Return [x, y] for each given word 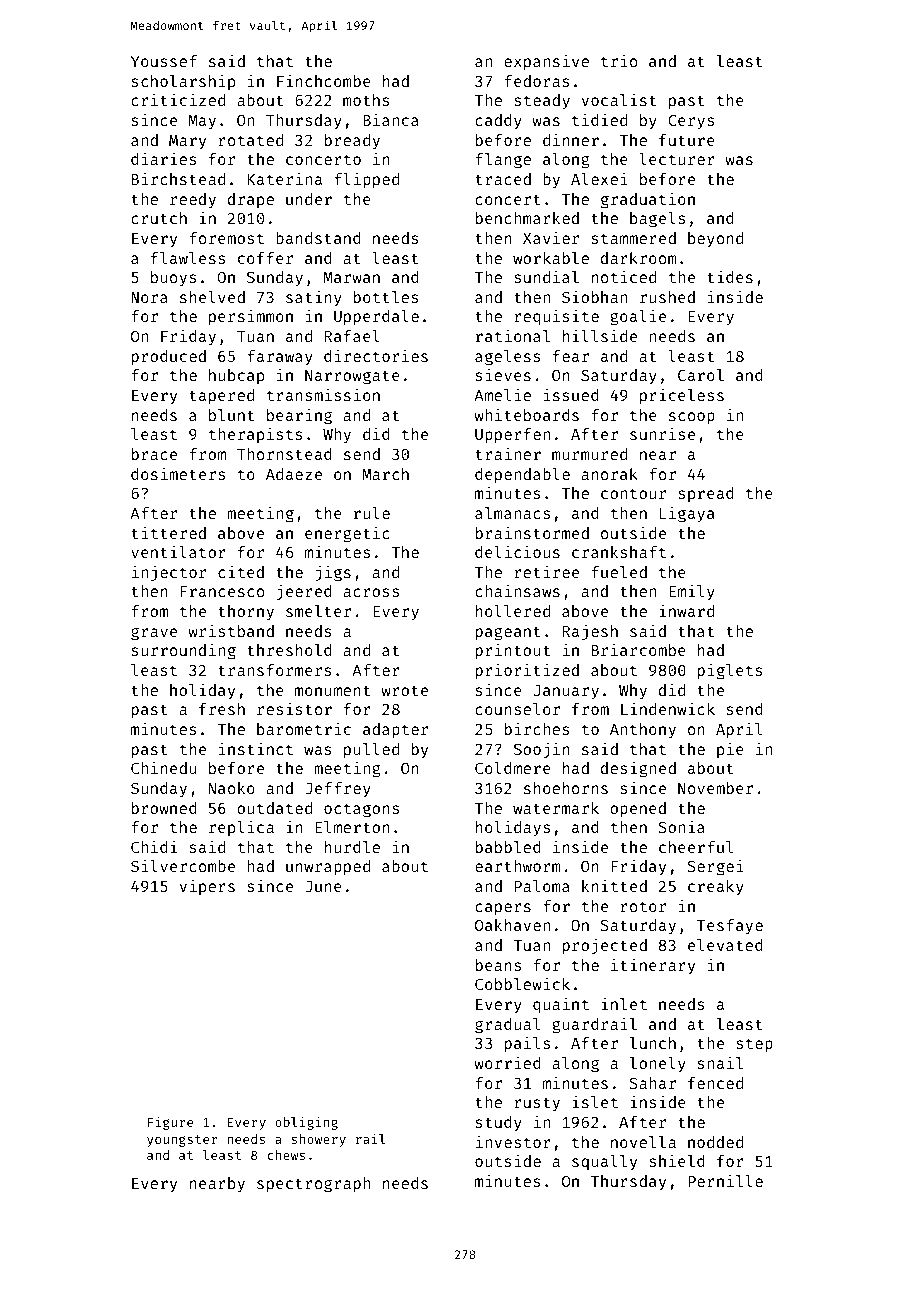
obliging [306, 1123]
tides [730, 276]
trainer [508, 453]
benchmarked [527, 218]
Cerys [691, 122]
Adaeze [294, 474]
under [309, 199]
